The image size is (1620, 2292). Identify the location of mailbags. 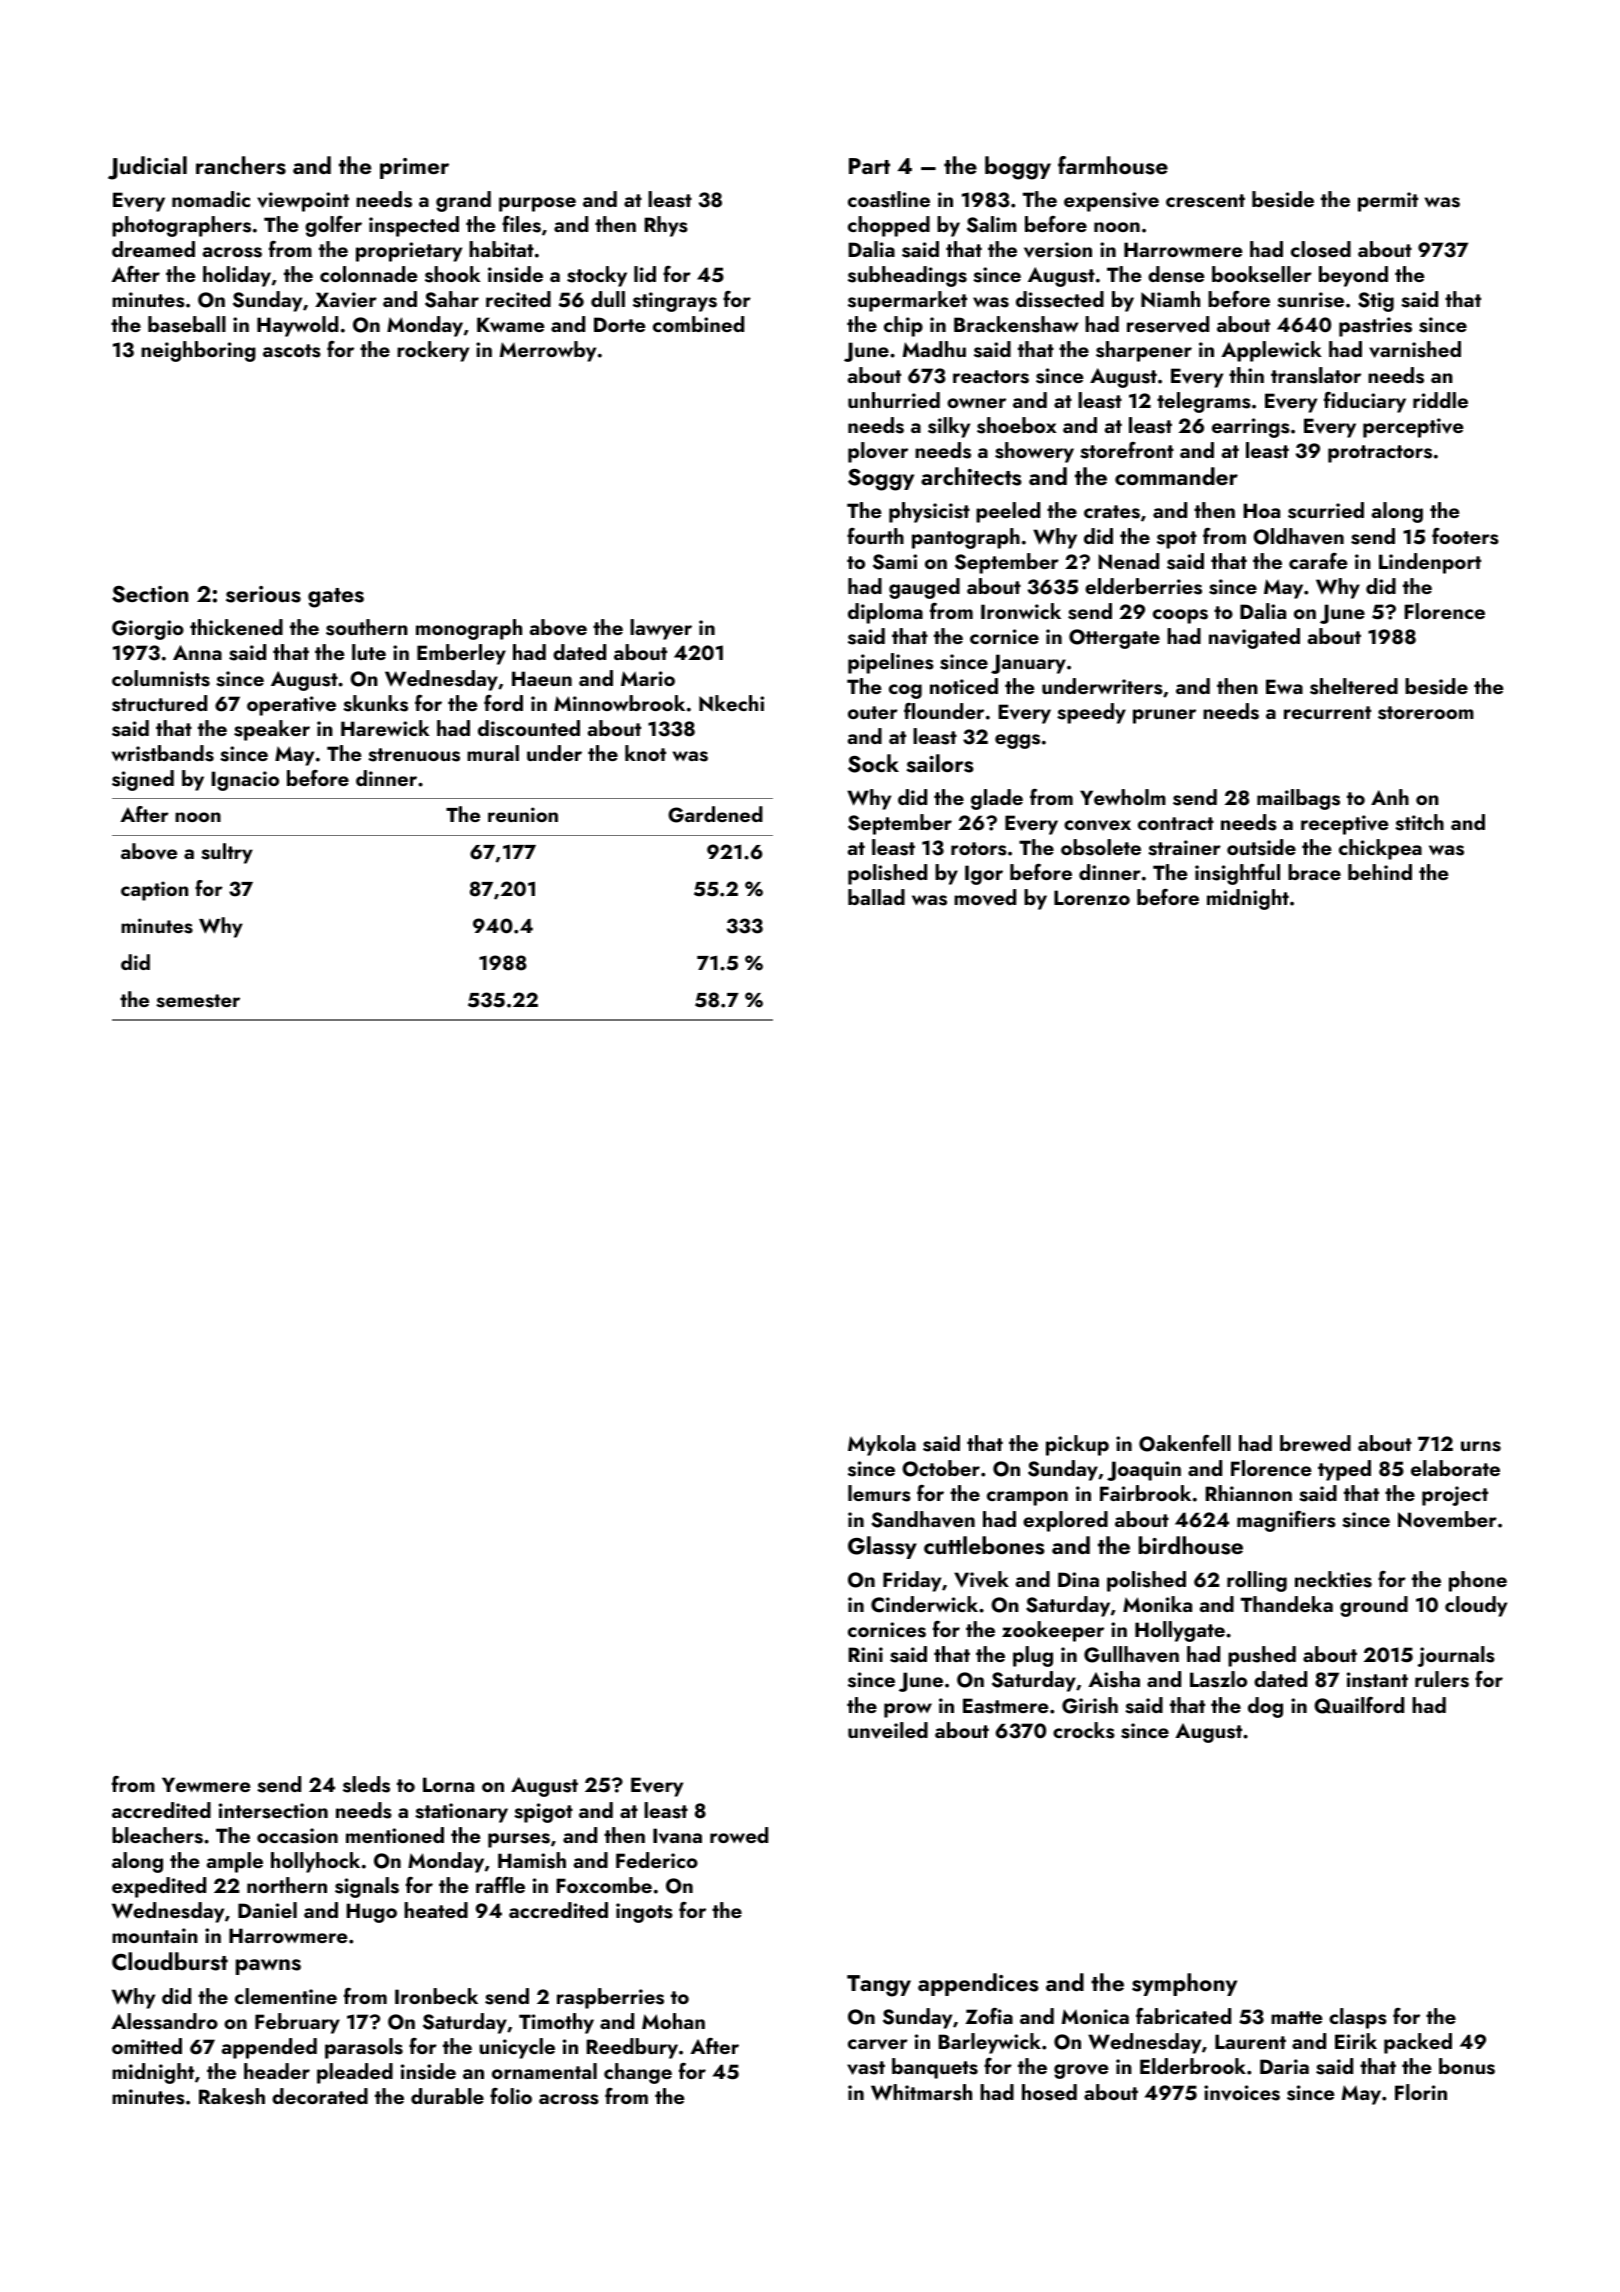
(1298, 799).
